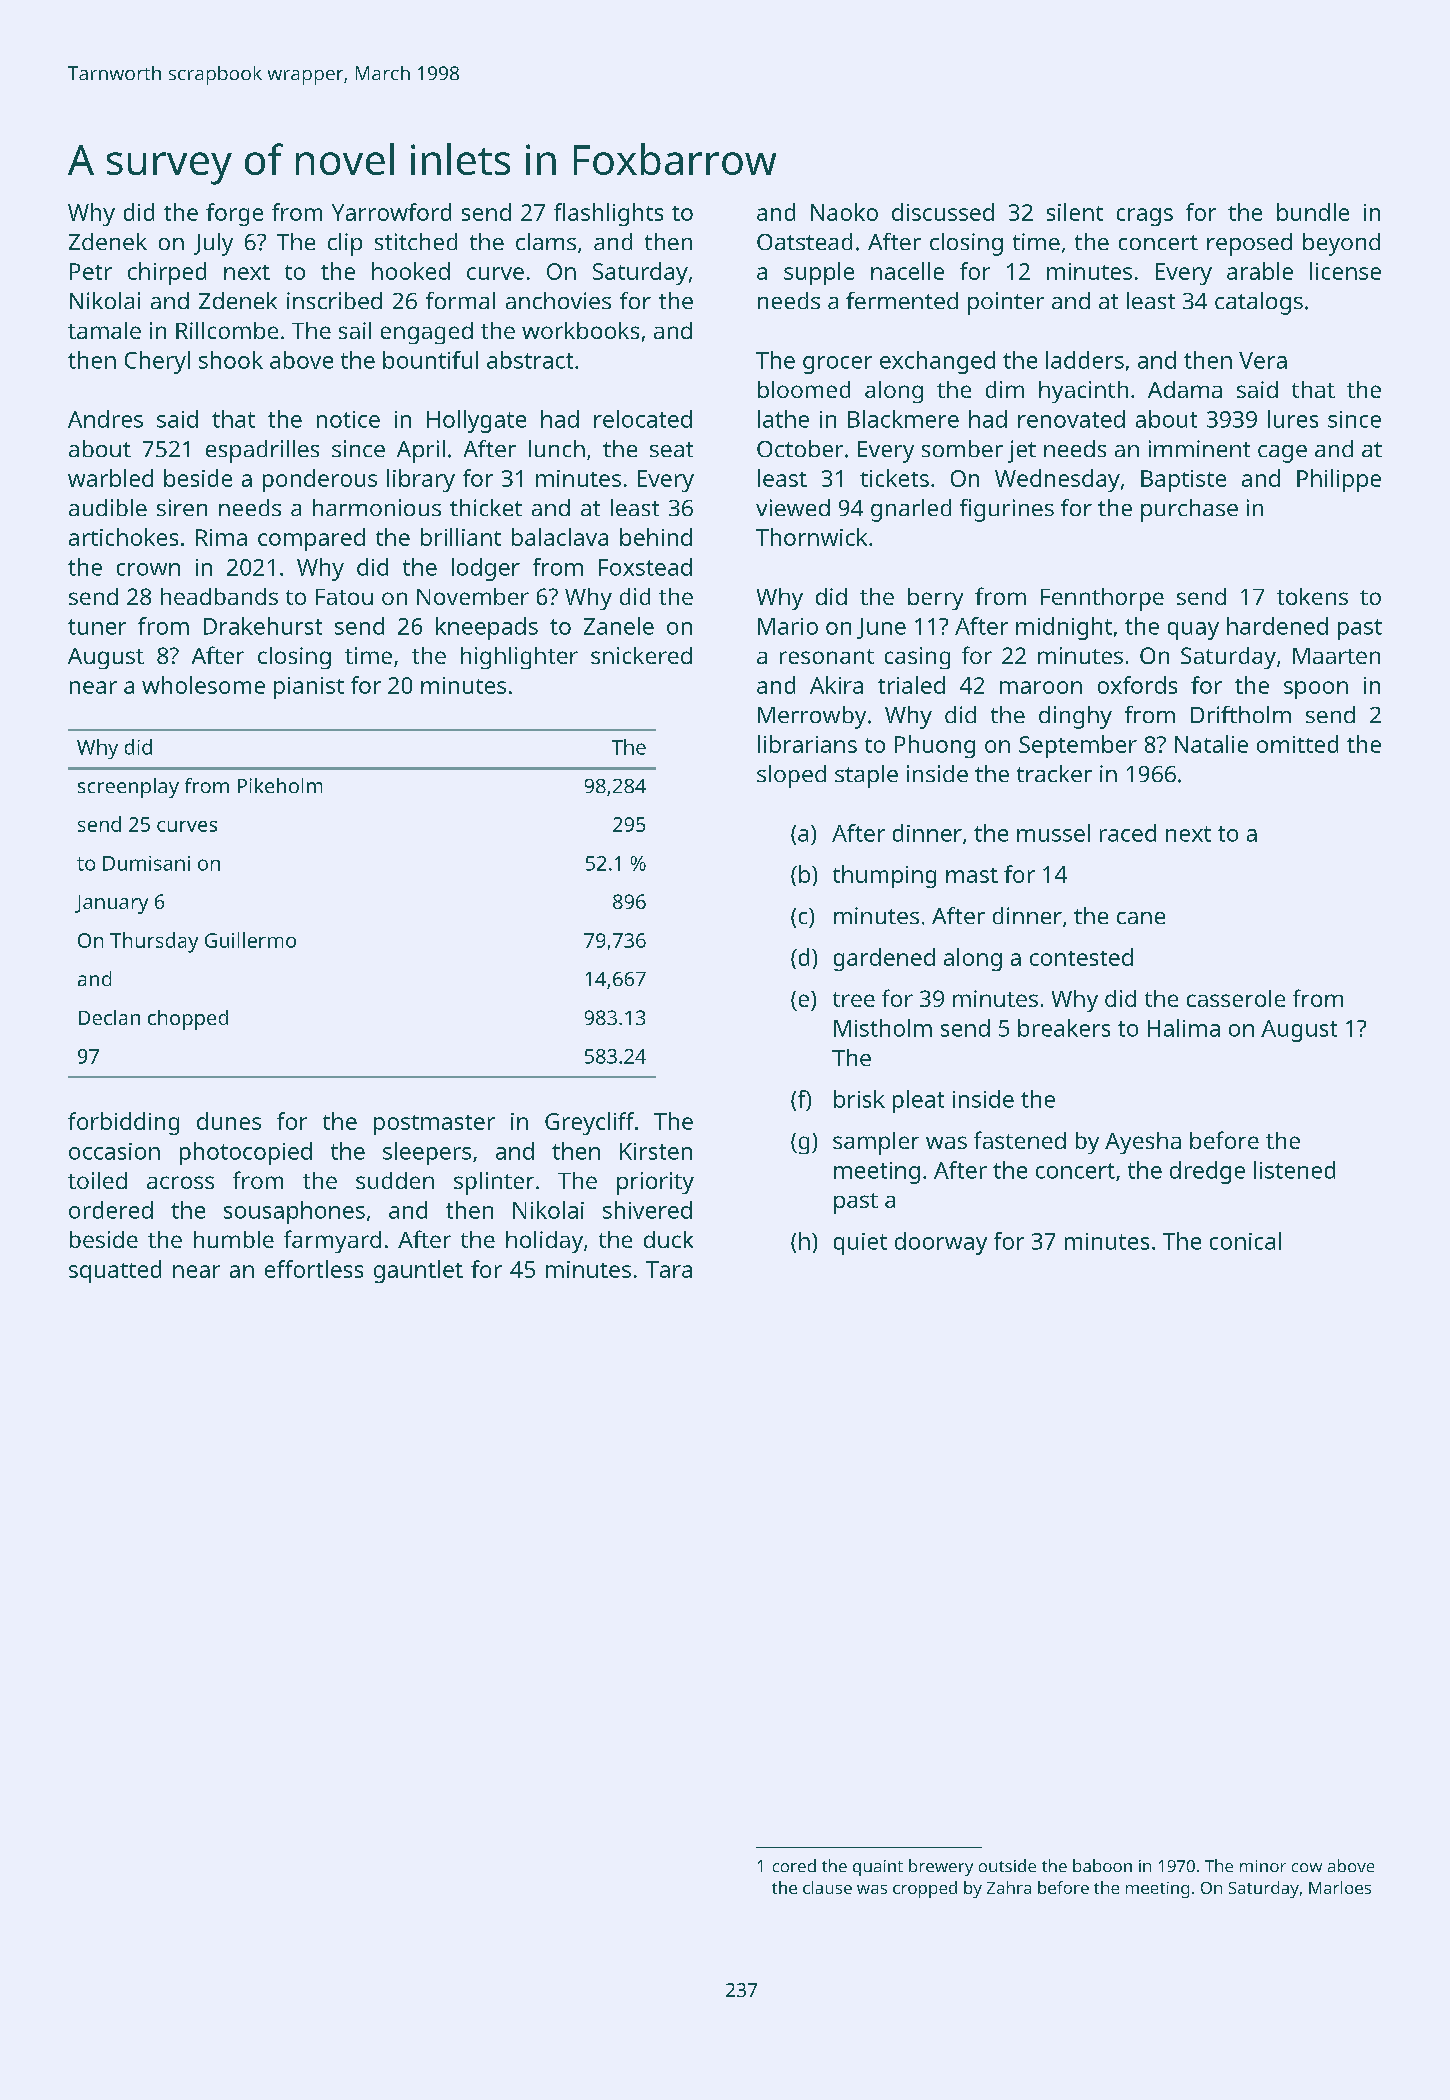  I want to click on clause, so click(827, 1887).
